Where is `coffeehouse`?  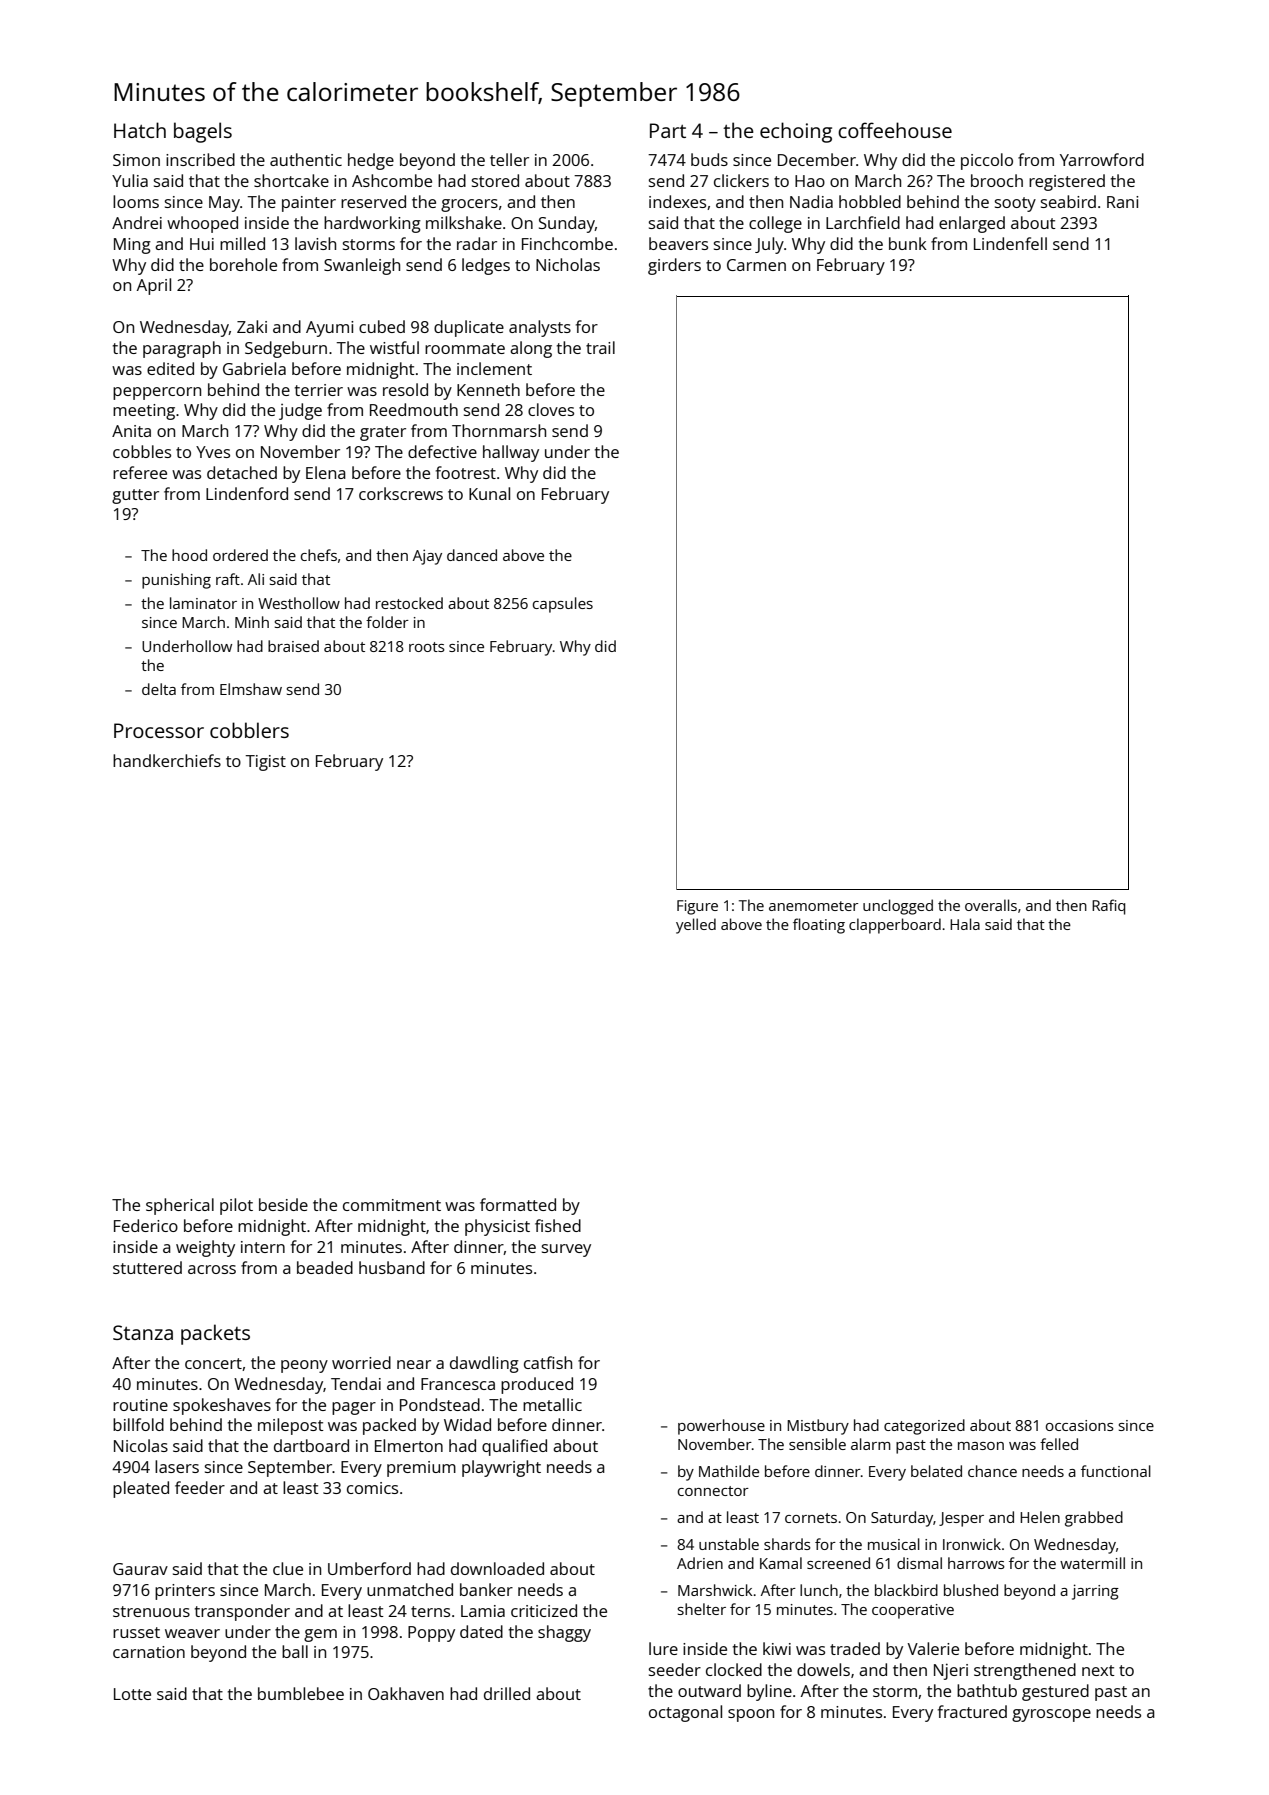 coffeehouse is located at coordinates (895, 130).
